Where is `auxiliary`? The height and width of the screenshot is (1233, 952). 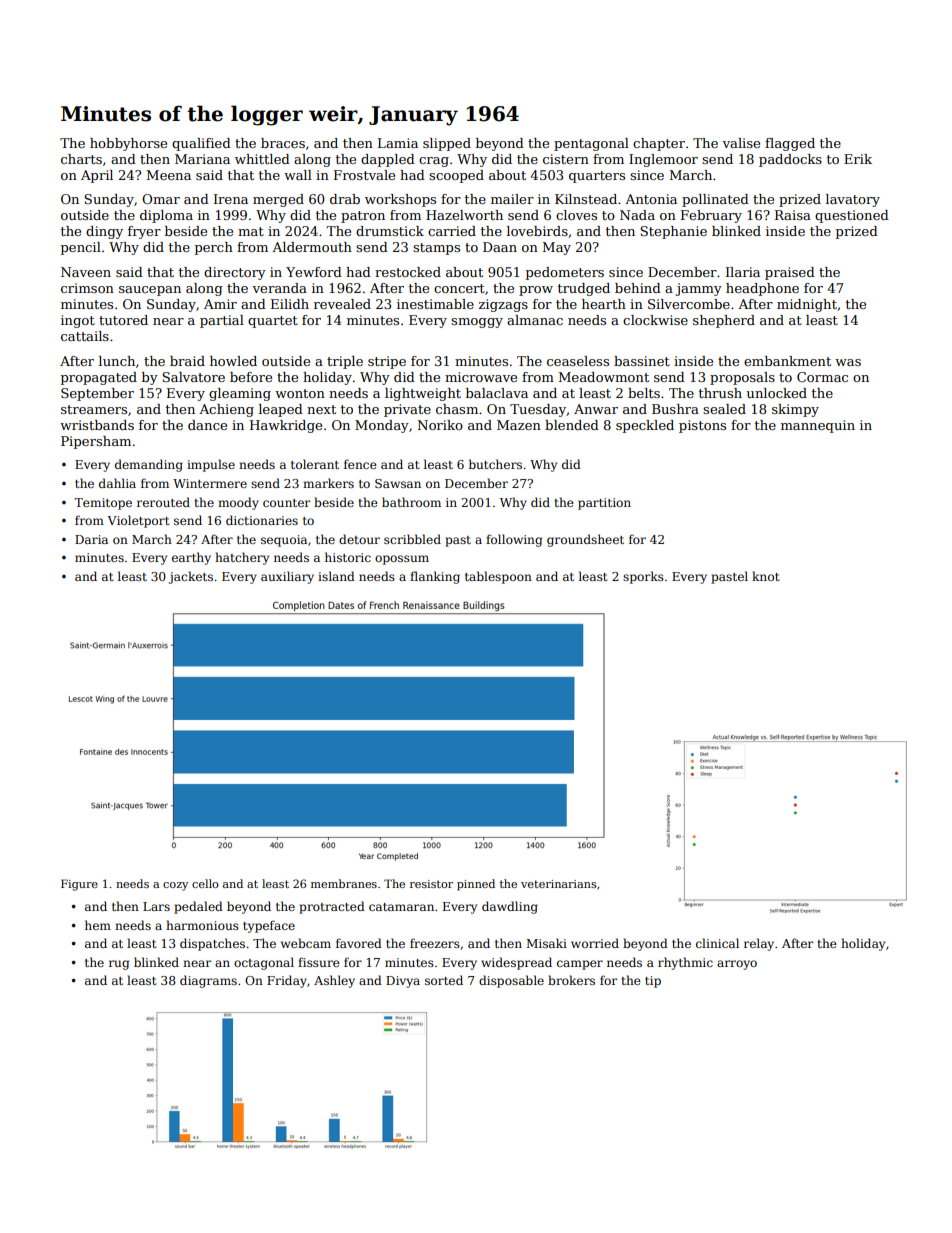
auxiliary is located at coordinates (287, 577).
